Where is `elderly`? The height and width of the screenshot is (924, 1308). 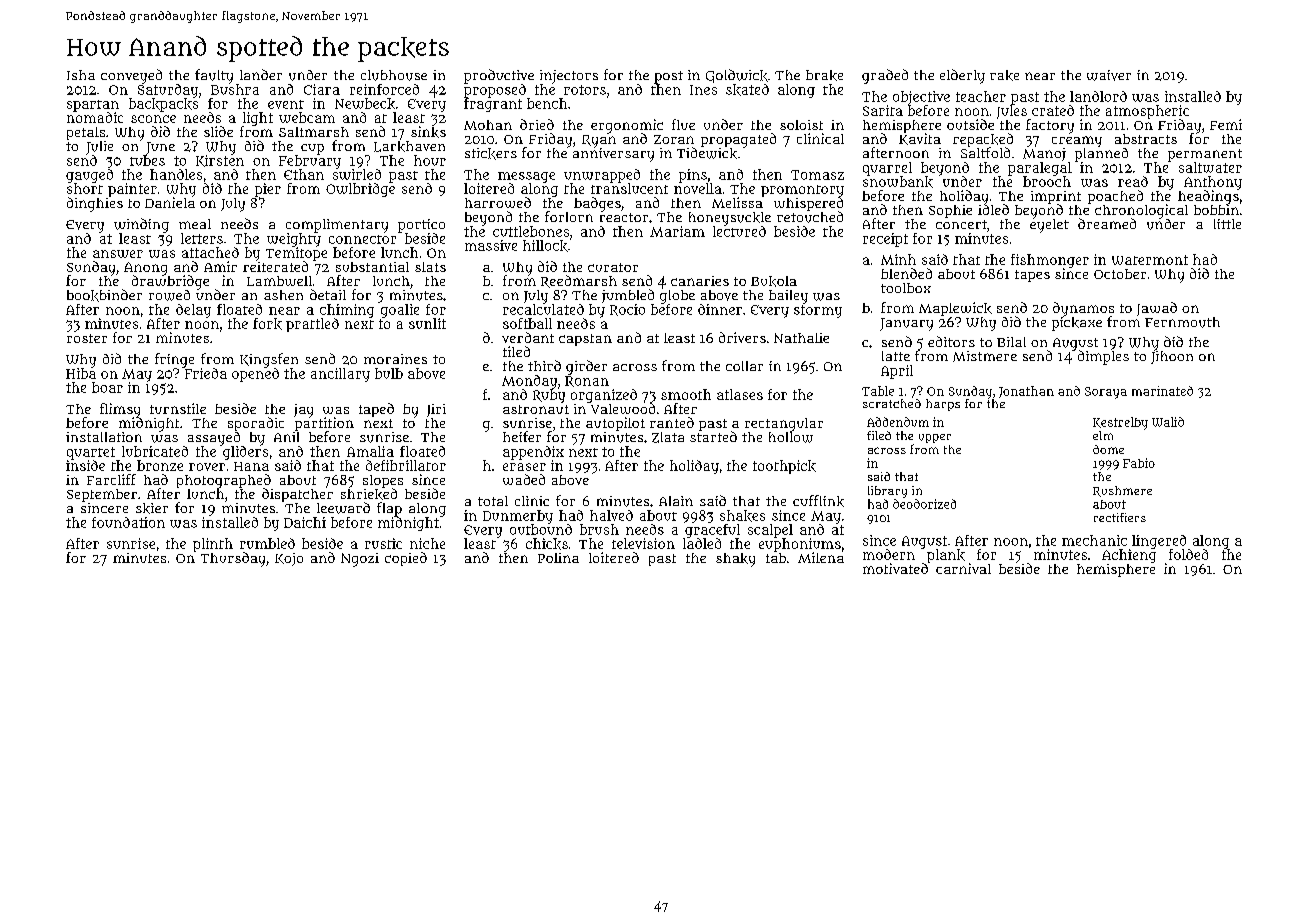
elderly is located at coordinates (962, 76).
